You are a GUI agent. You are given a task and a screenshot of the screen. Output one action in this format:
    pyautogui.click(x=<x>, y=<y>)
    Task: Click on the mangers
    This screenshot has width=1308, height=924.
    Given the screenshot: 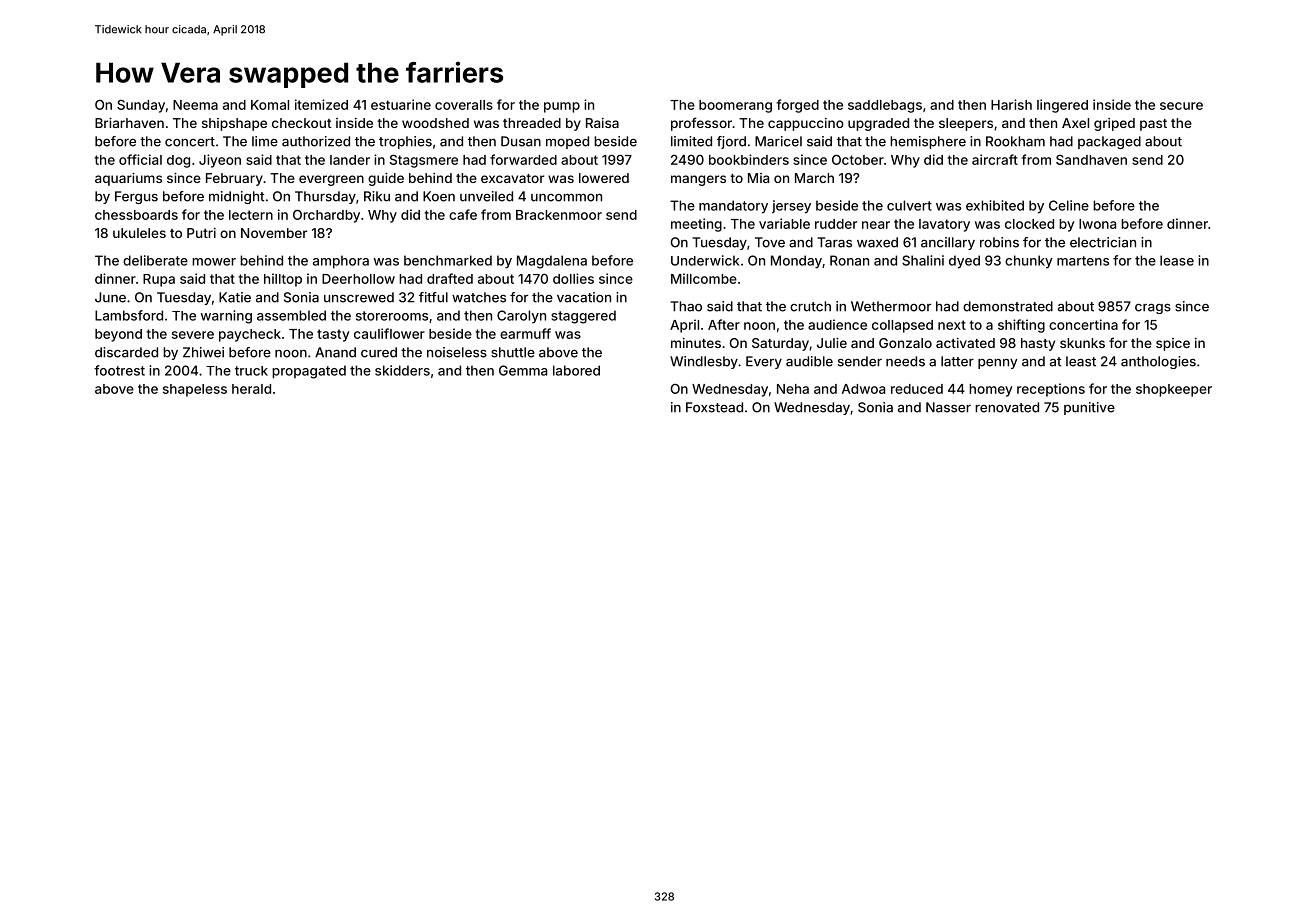 What is the action you would take?
    pyautogui.click(x=698, y=180)
